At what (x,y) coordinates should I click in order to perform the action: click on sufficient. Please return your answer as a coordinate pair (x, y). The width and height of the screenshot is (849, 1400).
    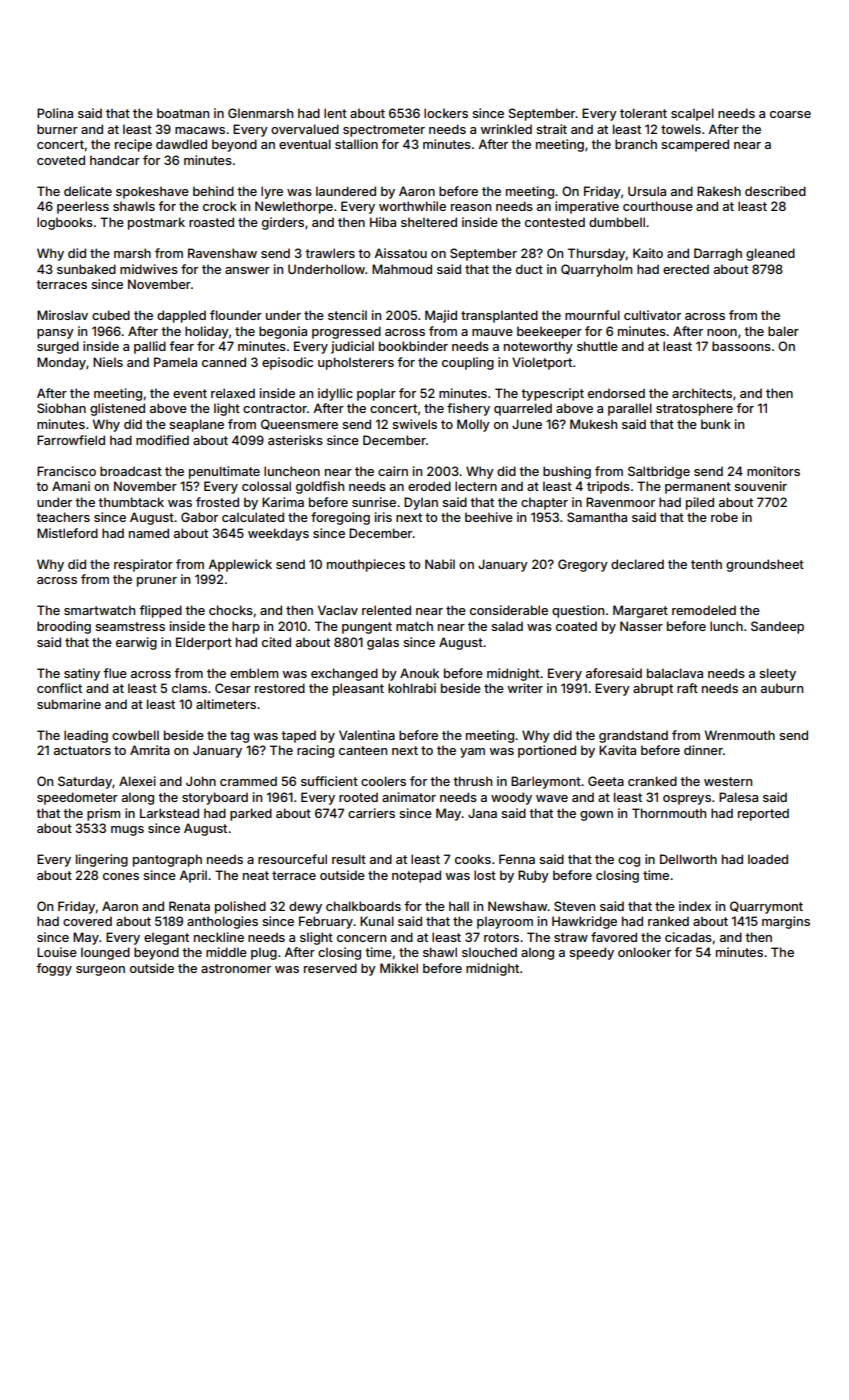
    Looking at the image, I should click on (329, 781).
